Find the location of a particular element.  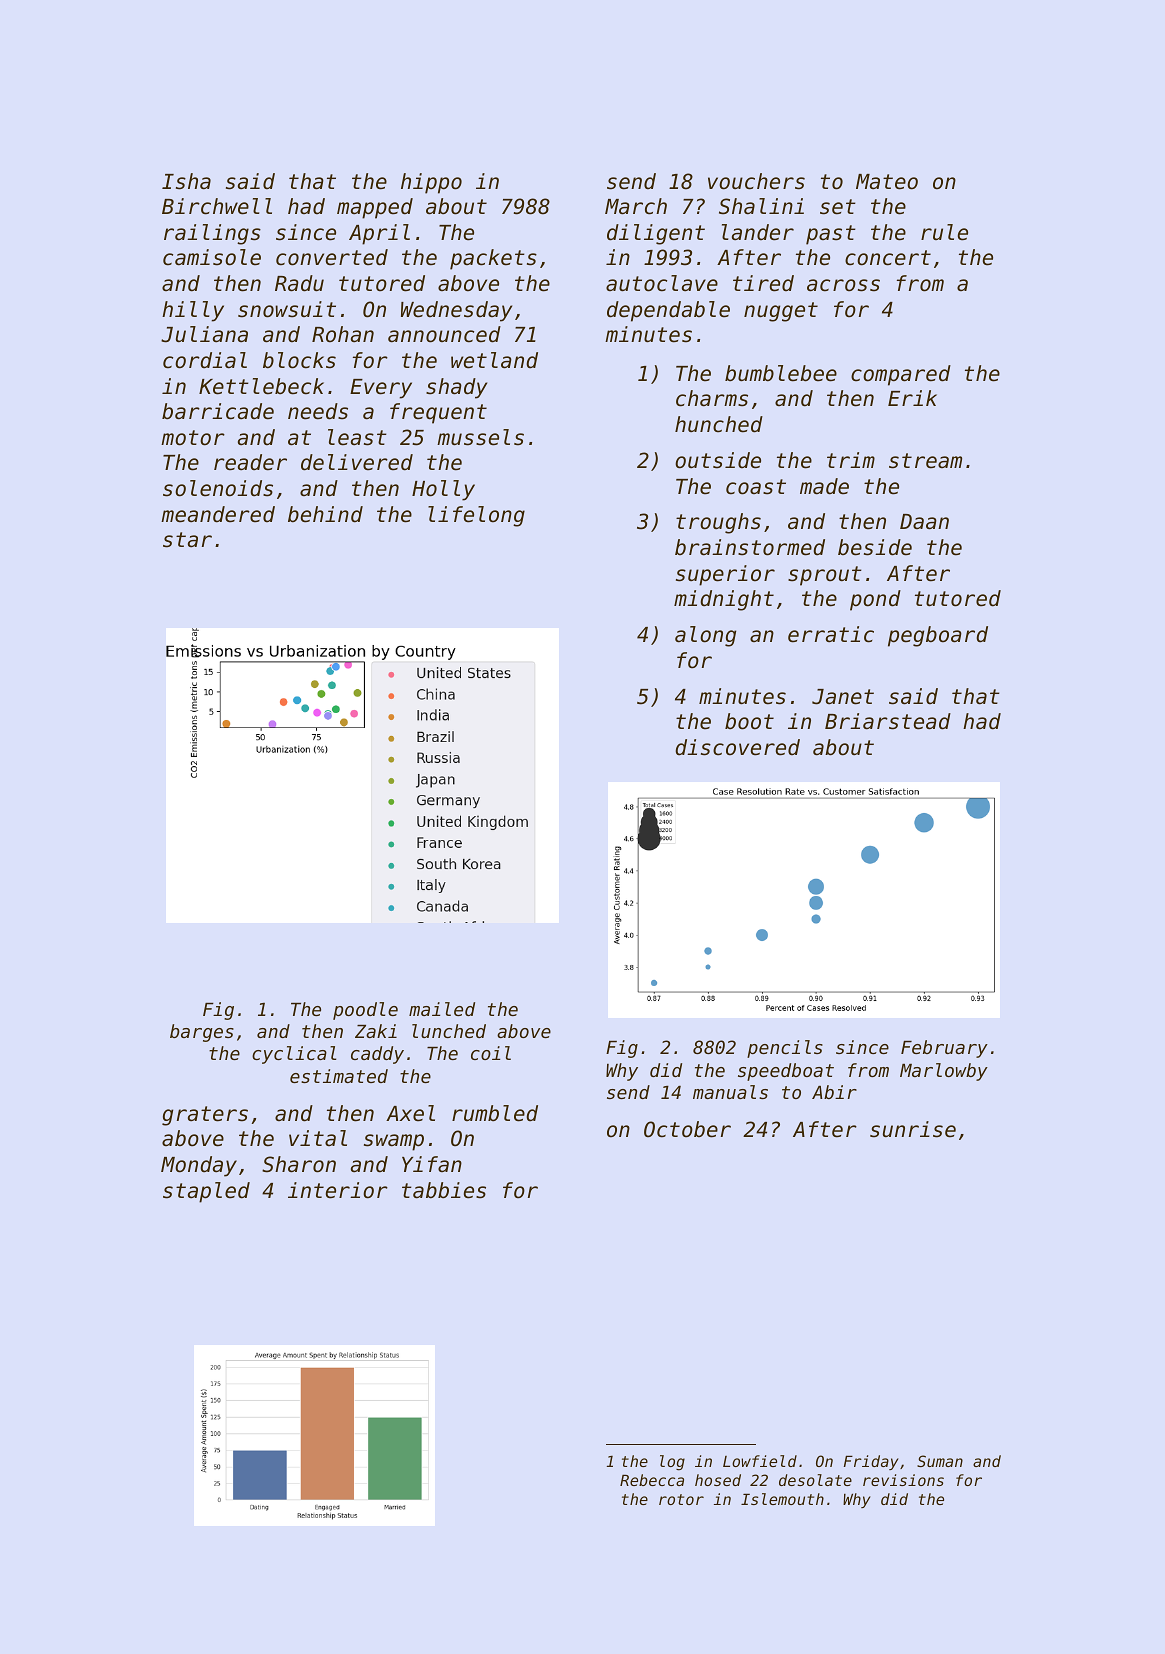

Suman is located at coordinates (940, 1461).
